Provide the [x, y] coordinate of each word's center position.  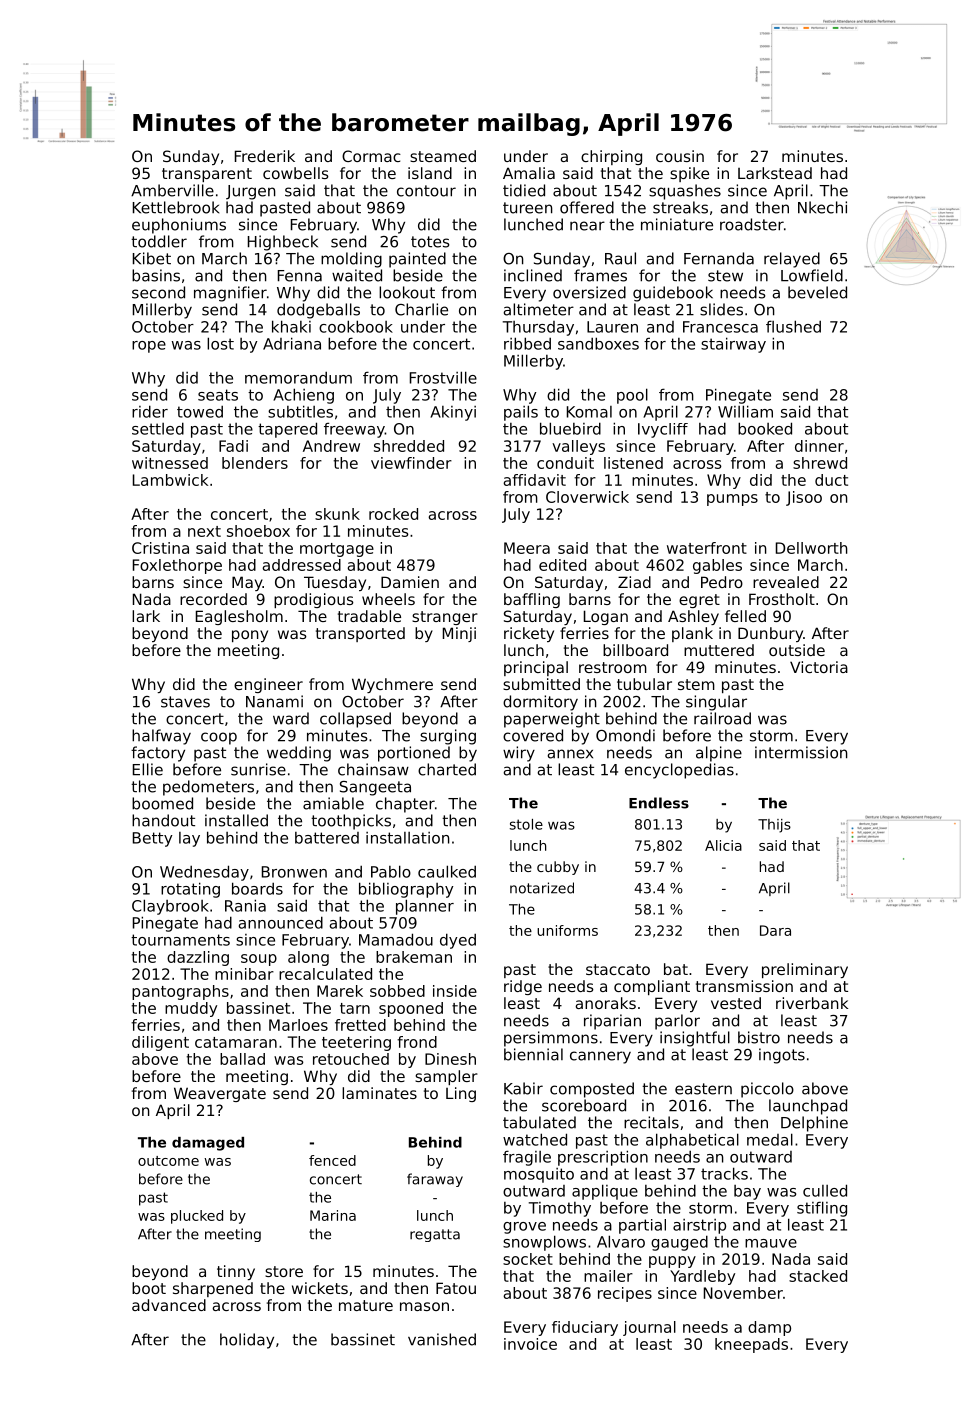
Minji [459, 634]
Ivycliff [663, 430]
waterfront [707, 548]
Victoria [819, 667]
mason [424, 1306]
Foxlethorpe [177, 566]
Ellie [148, 769]
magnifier [230, 294]
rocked [393, 514]
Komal [589, 412]
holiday [247, 1341]
